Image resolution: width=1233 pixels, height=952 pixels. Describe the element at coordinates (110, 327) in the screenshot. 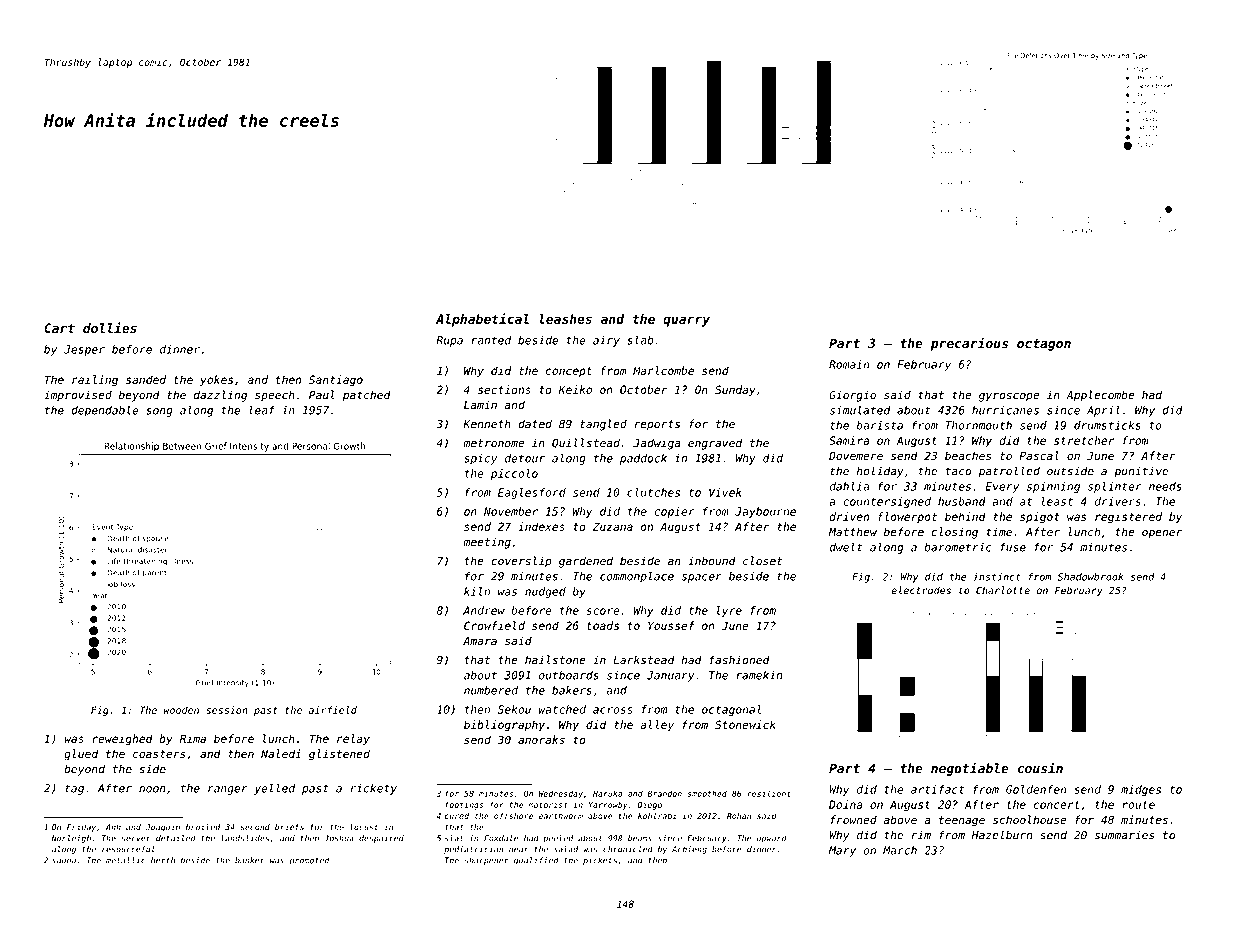

I see `dollies` at that location.
